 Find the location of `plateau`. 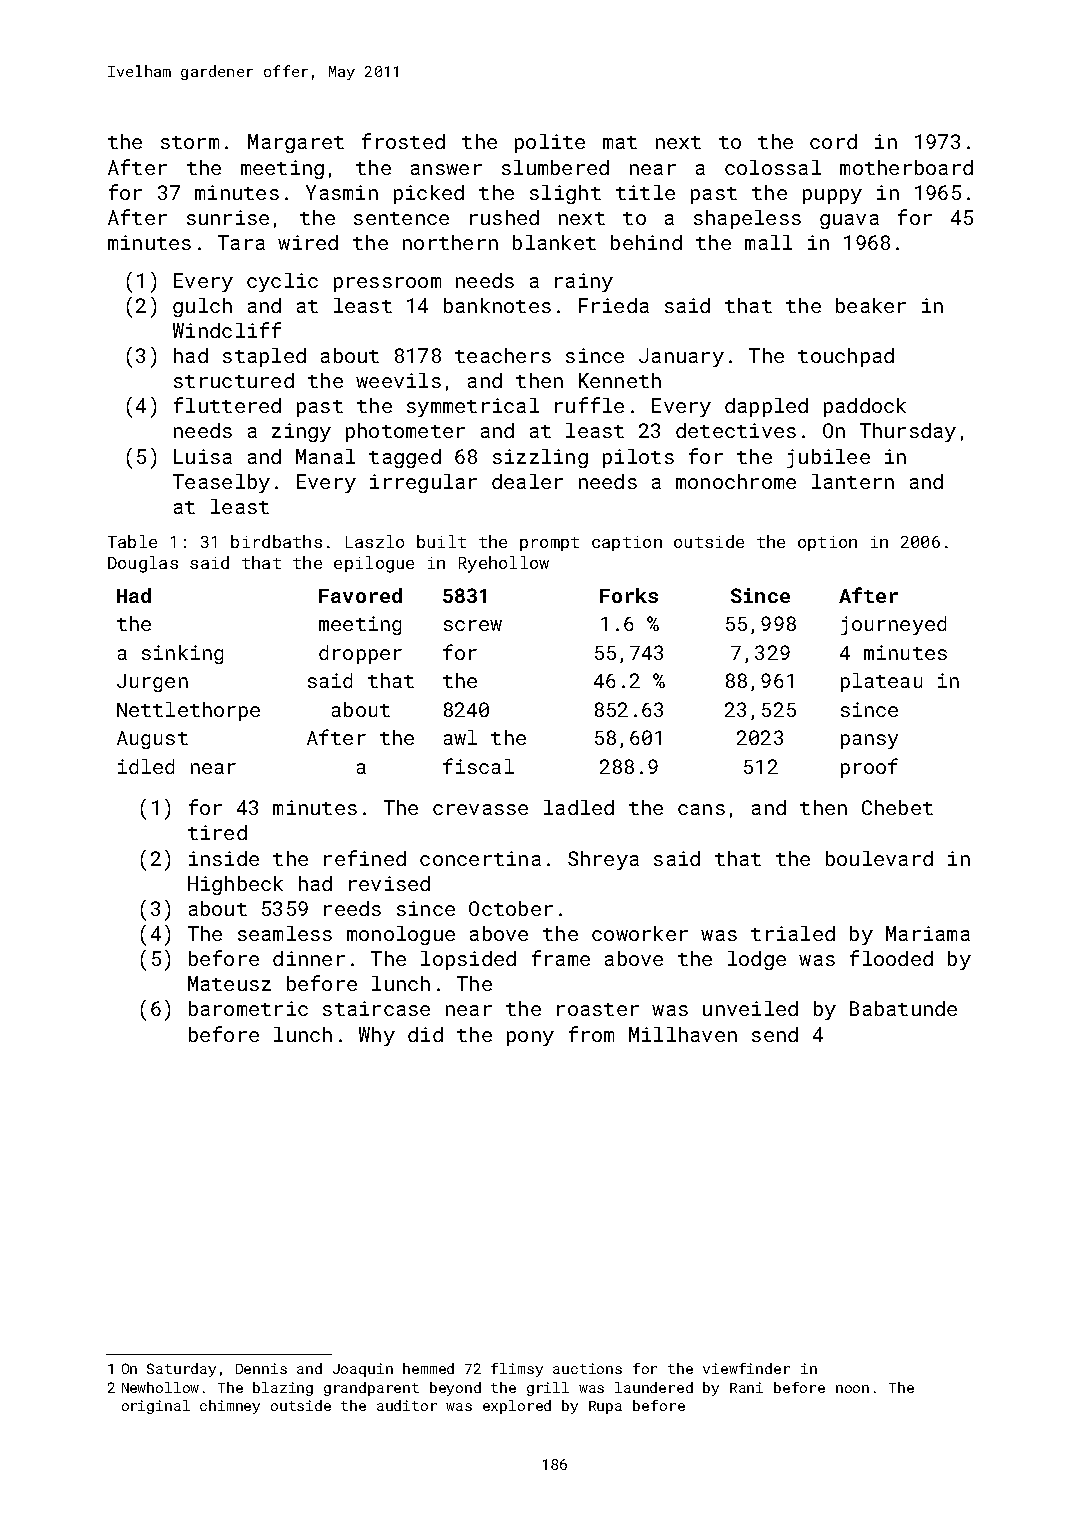

plateau is located at coordinates (881, 682).
